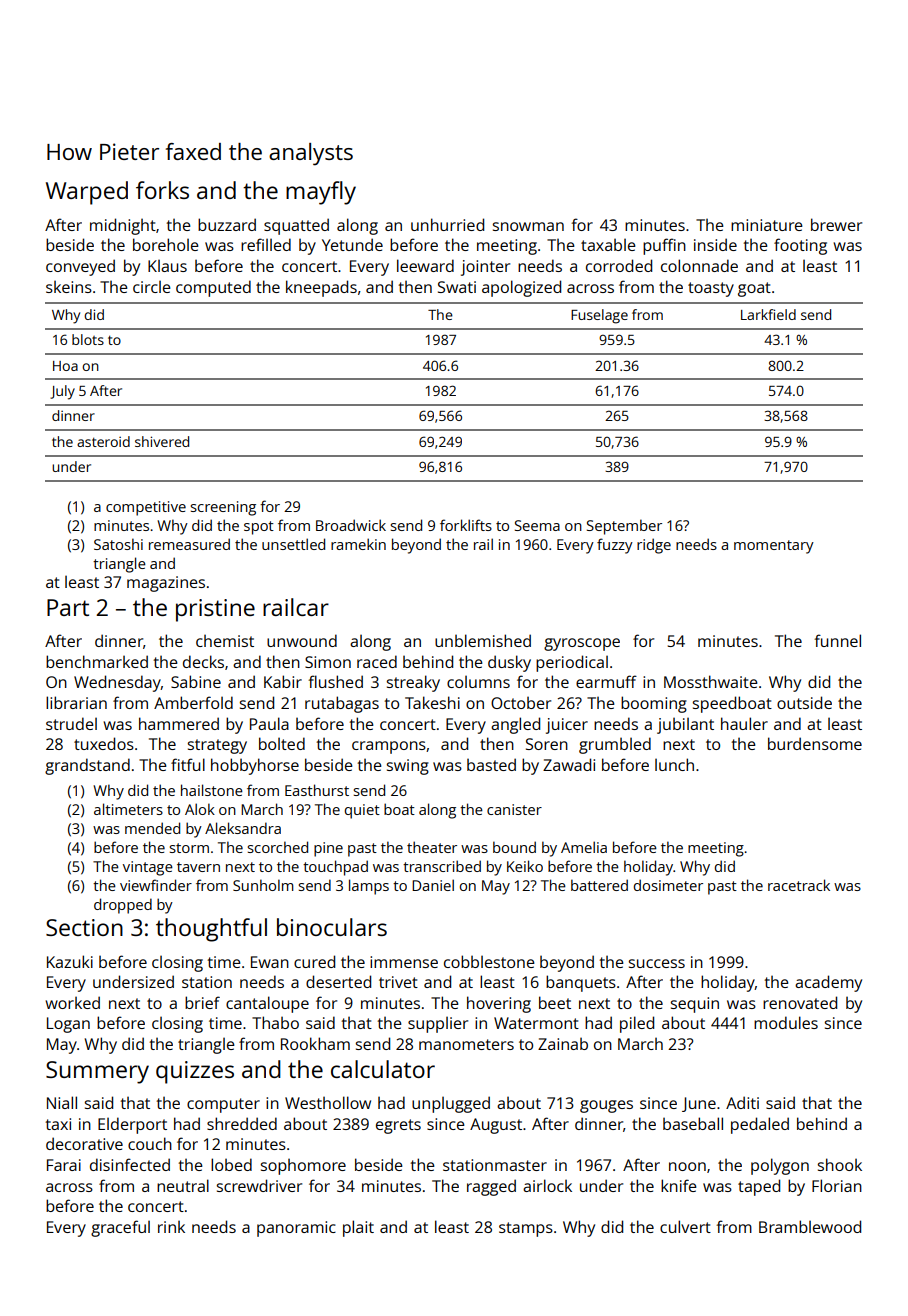  What do you see at coordinates (528, 226) in the screenshot?
I see `snowman` at bounding box center [528, 226].
